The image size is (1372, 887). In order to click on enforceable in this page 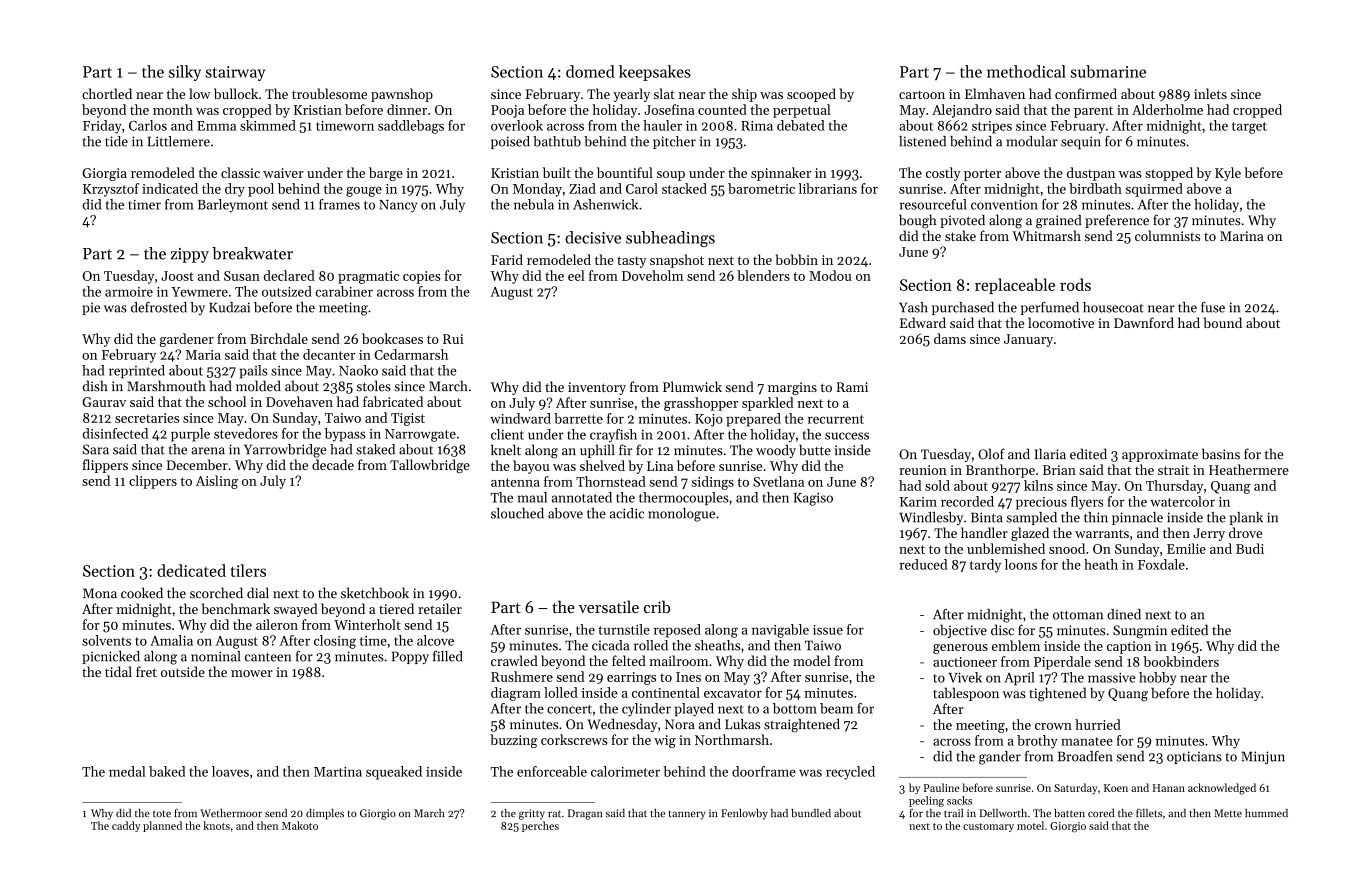, I will do `click(552, 771)`.
